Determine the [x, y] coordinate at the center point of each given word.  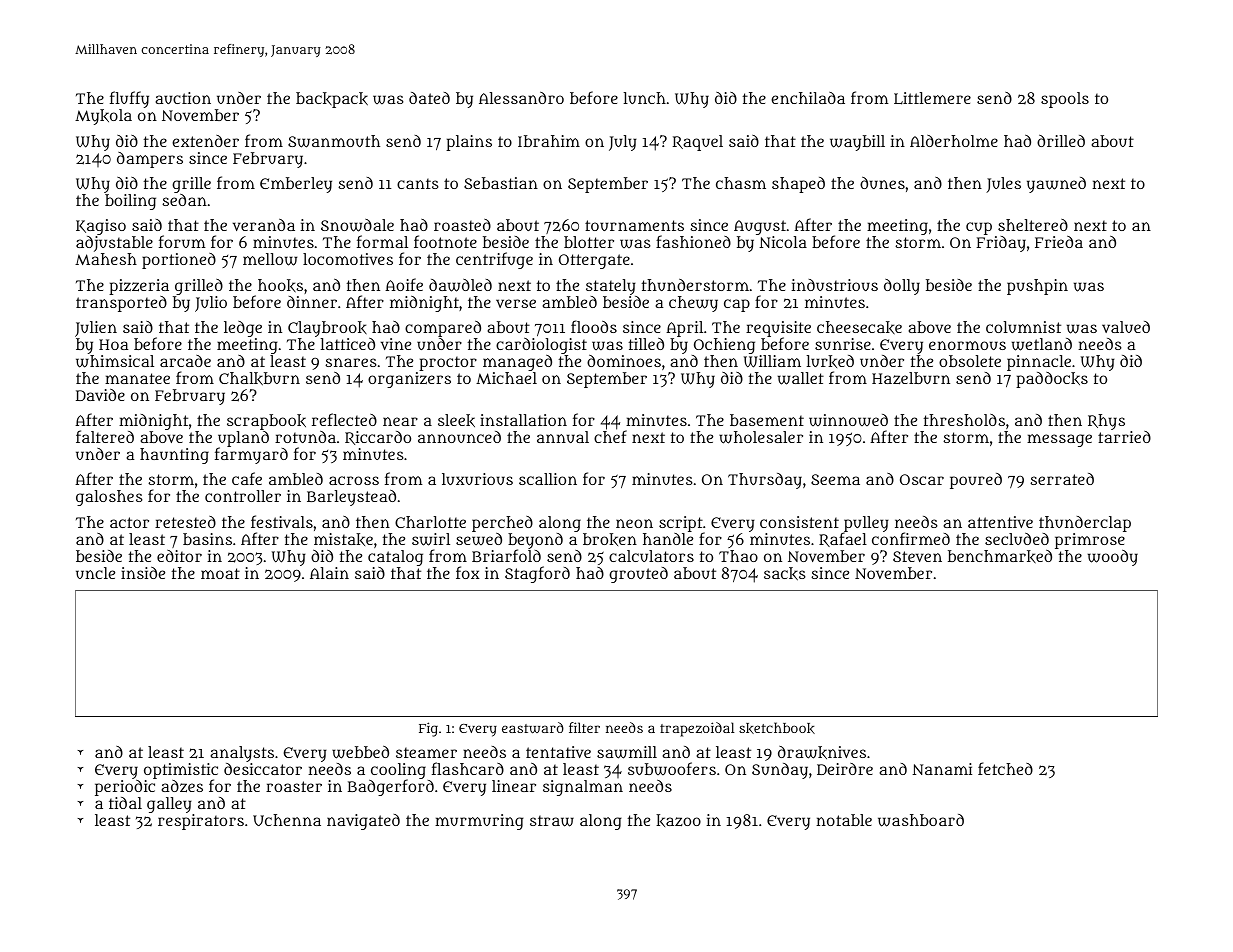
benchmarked [1000, 556]
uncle [95, 573]
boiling [130, 202]
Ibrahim [549, 141]
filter [584, 727]
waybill [857, 143]
